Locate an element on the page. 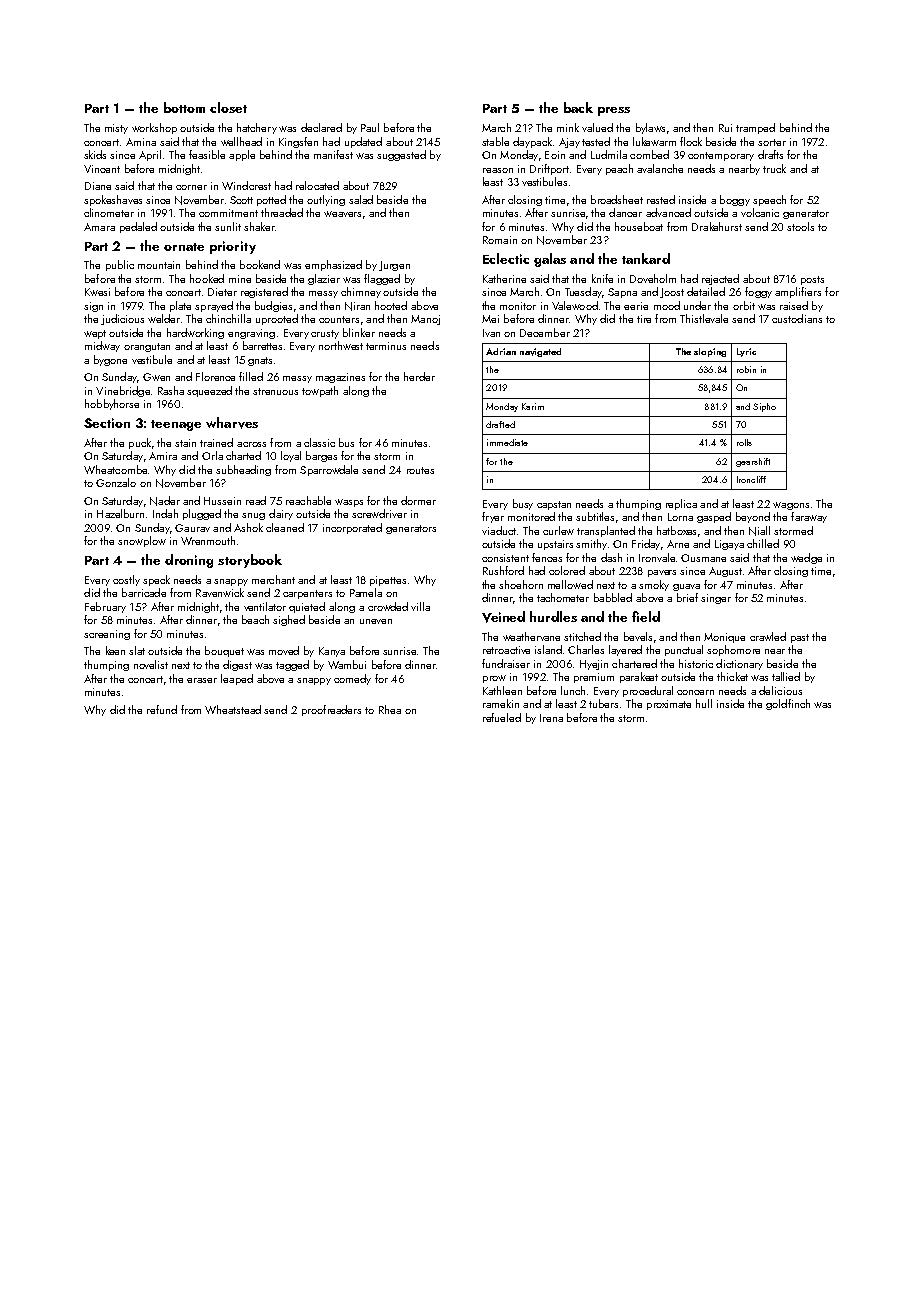 Image resolution: width=924 pixels, height=1308 pixels. replica is located at coordinates (681, 504).
